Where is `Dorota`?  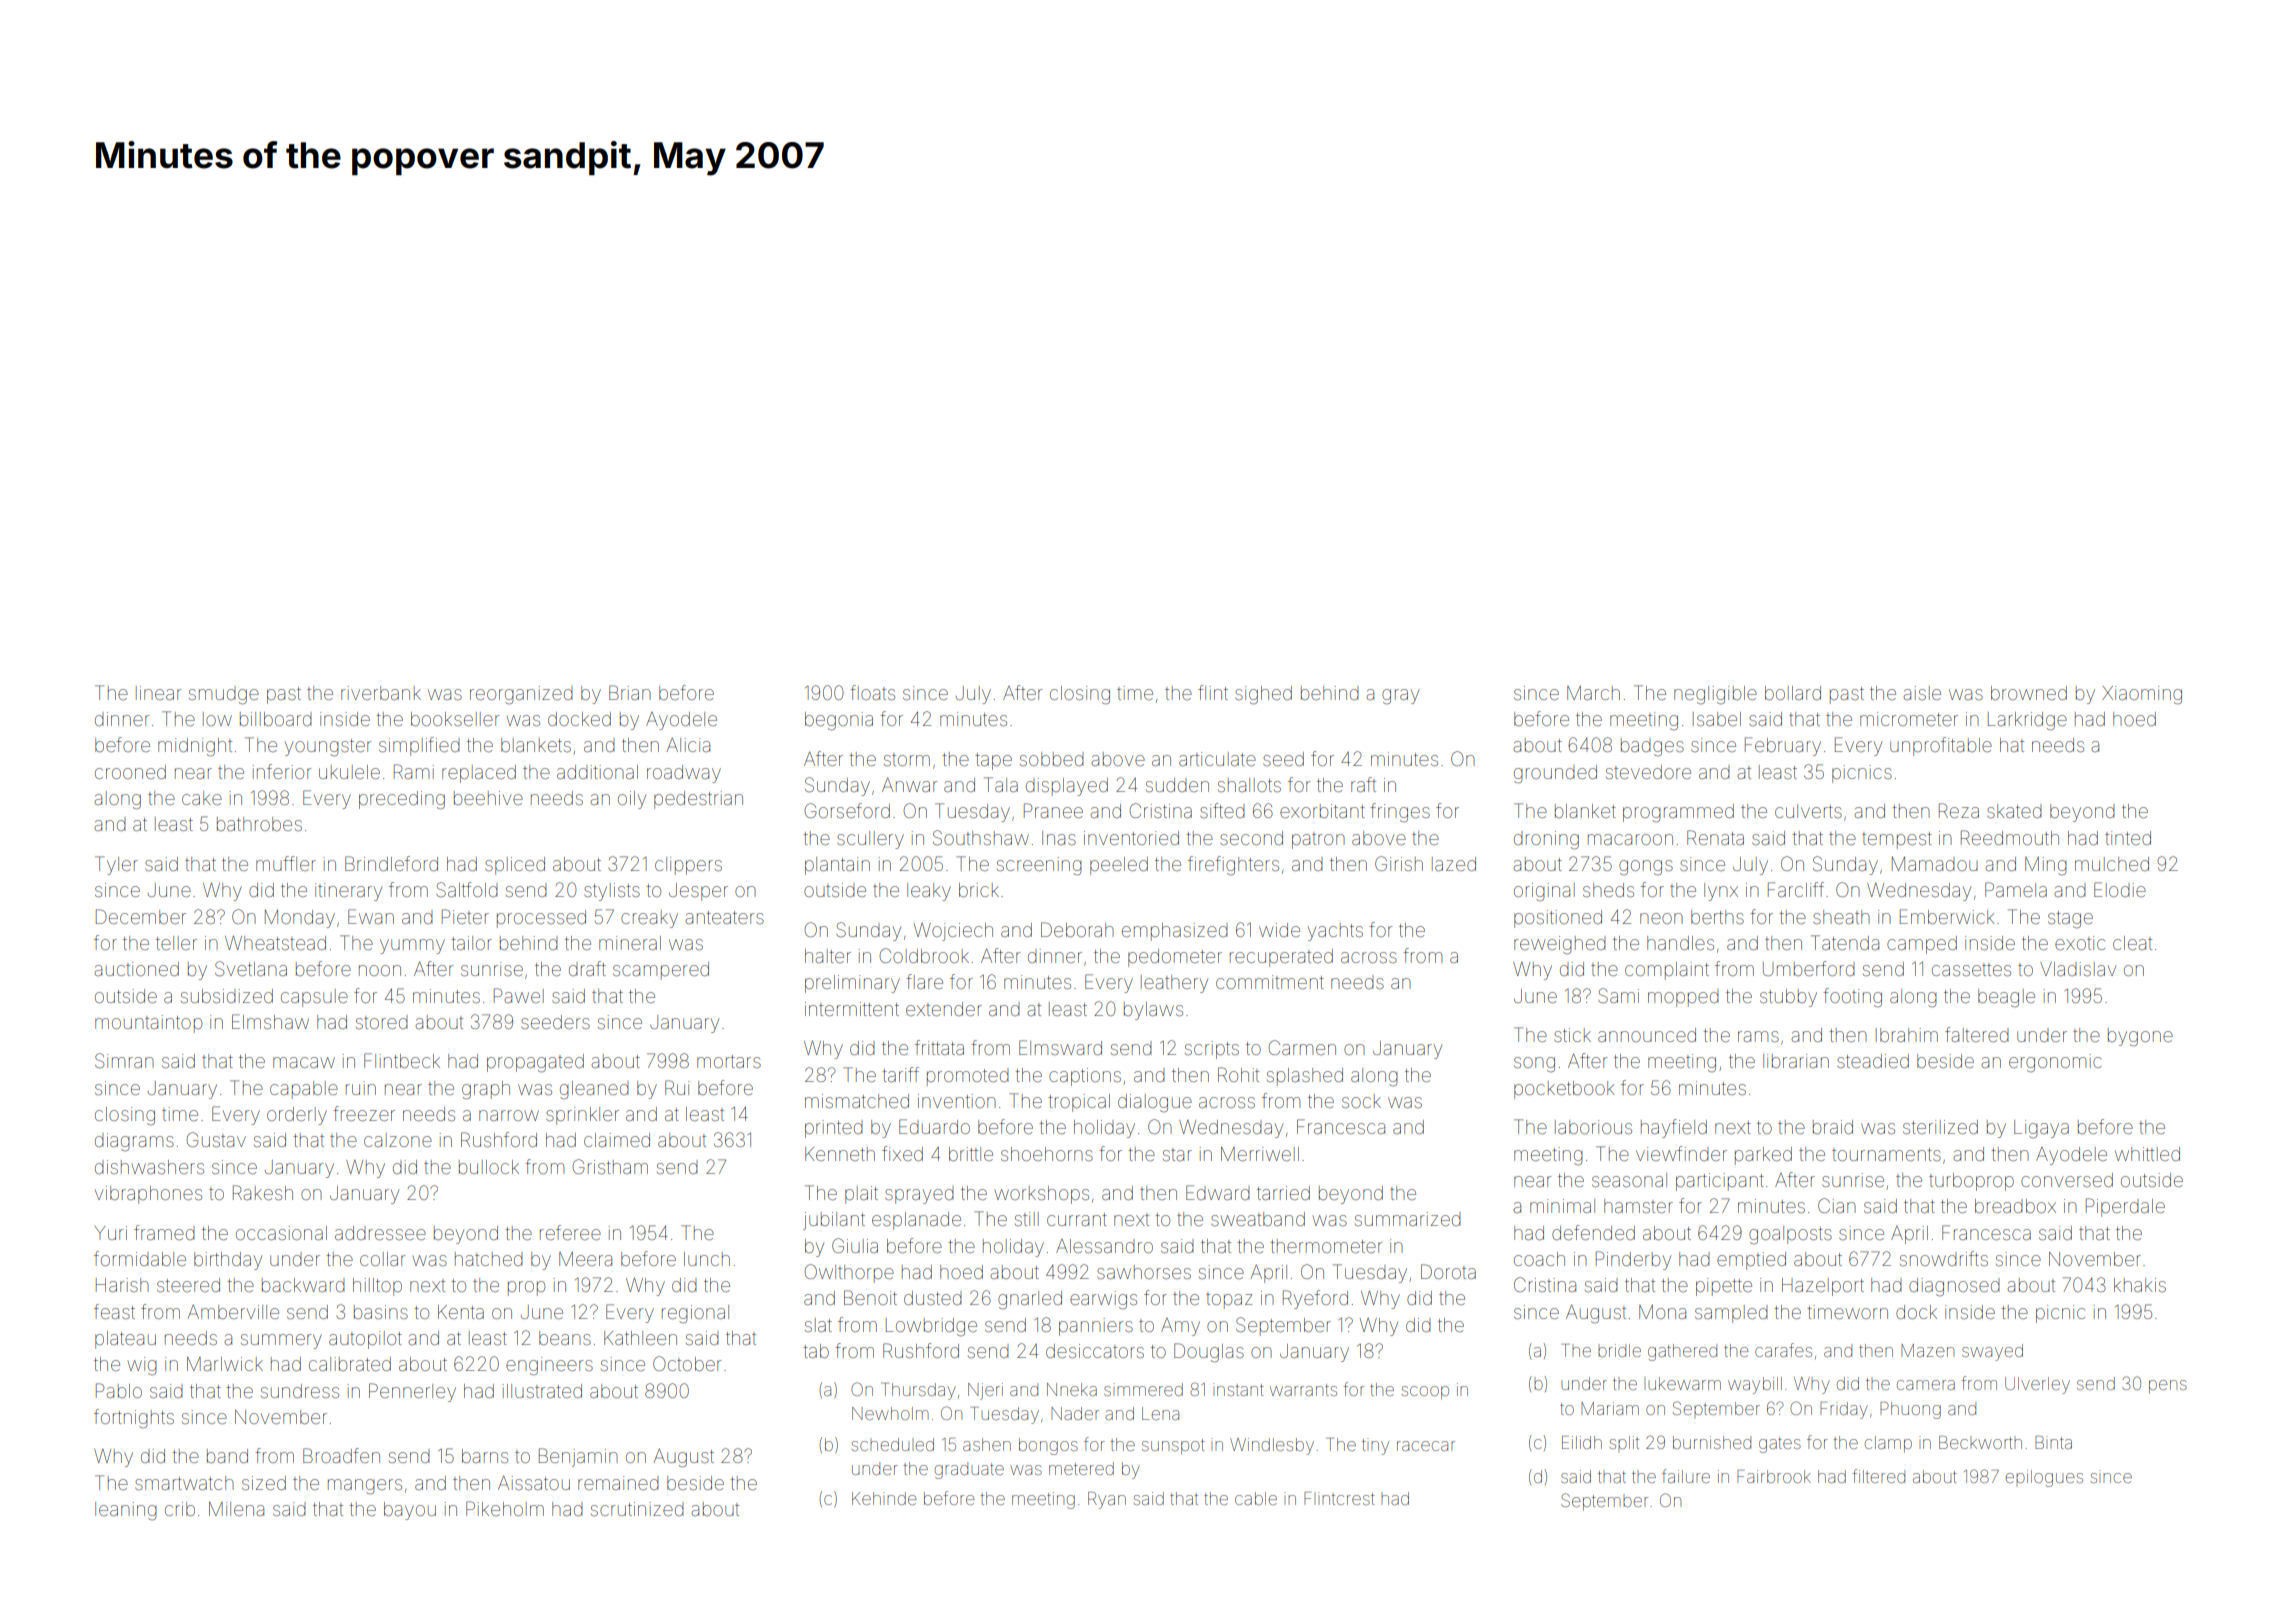 Dorota is located at coordinates (1448, 1271).
